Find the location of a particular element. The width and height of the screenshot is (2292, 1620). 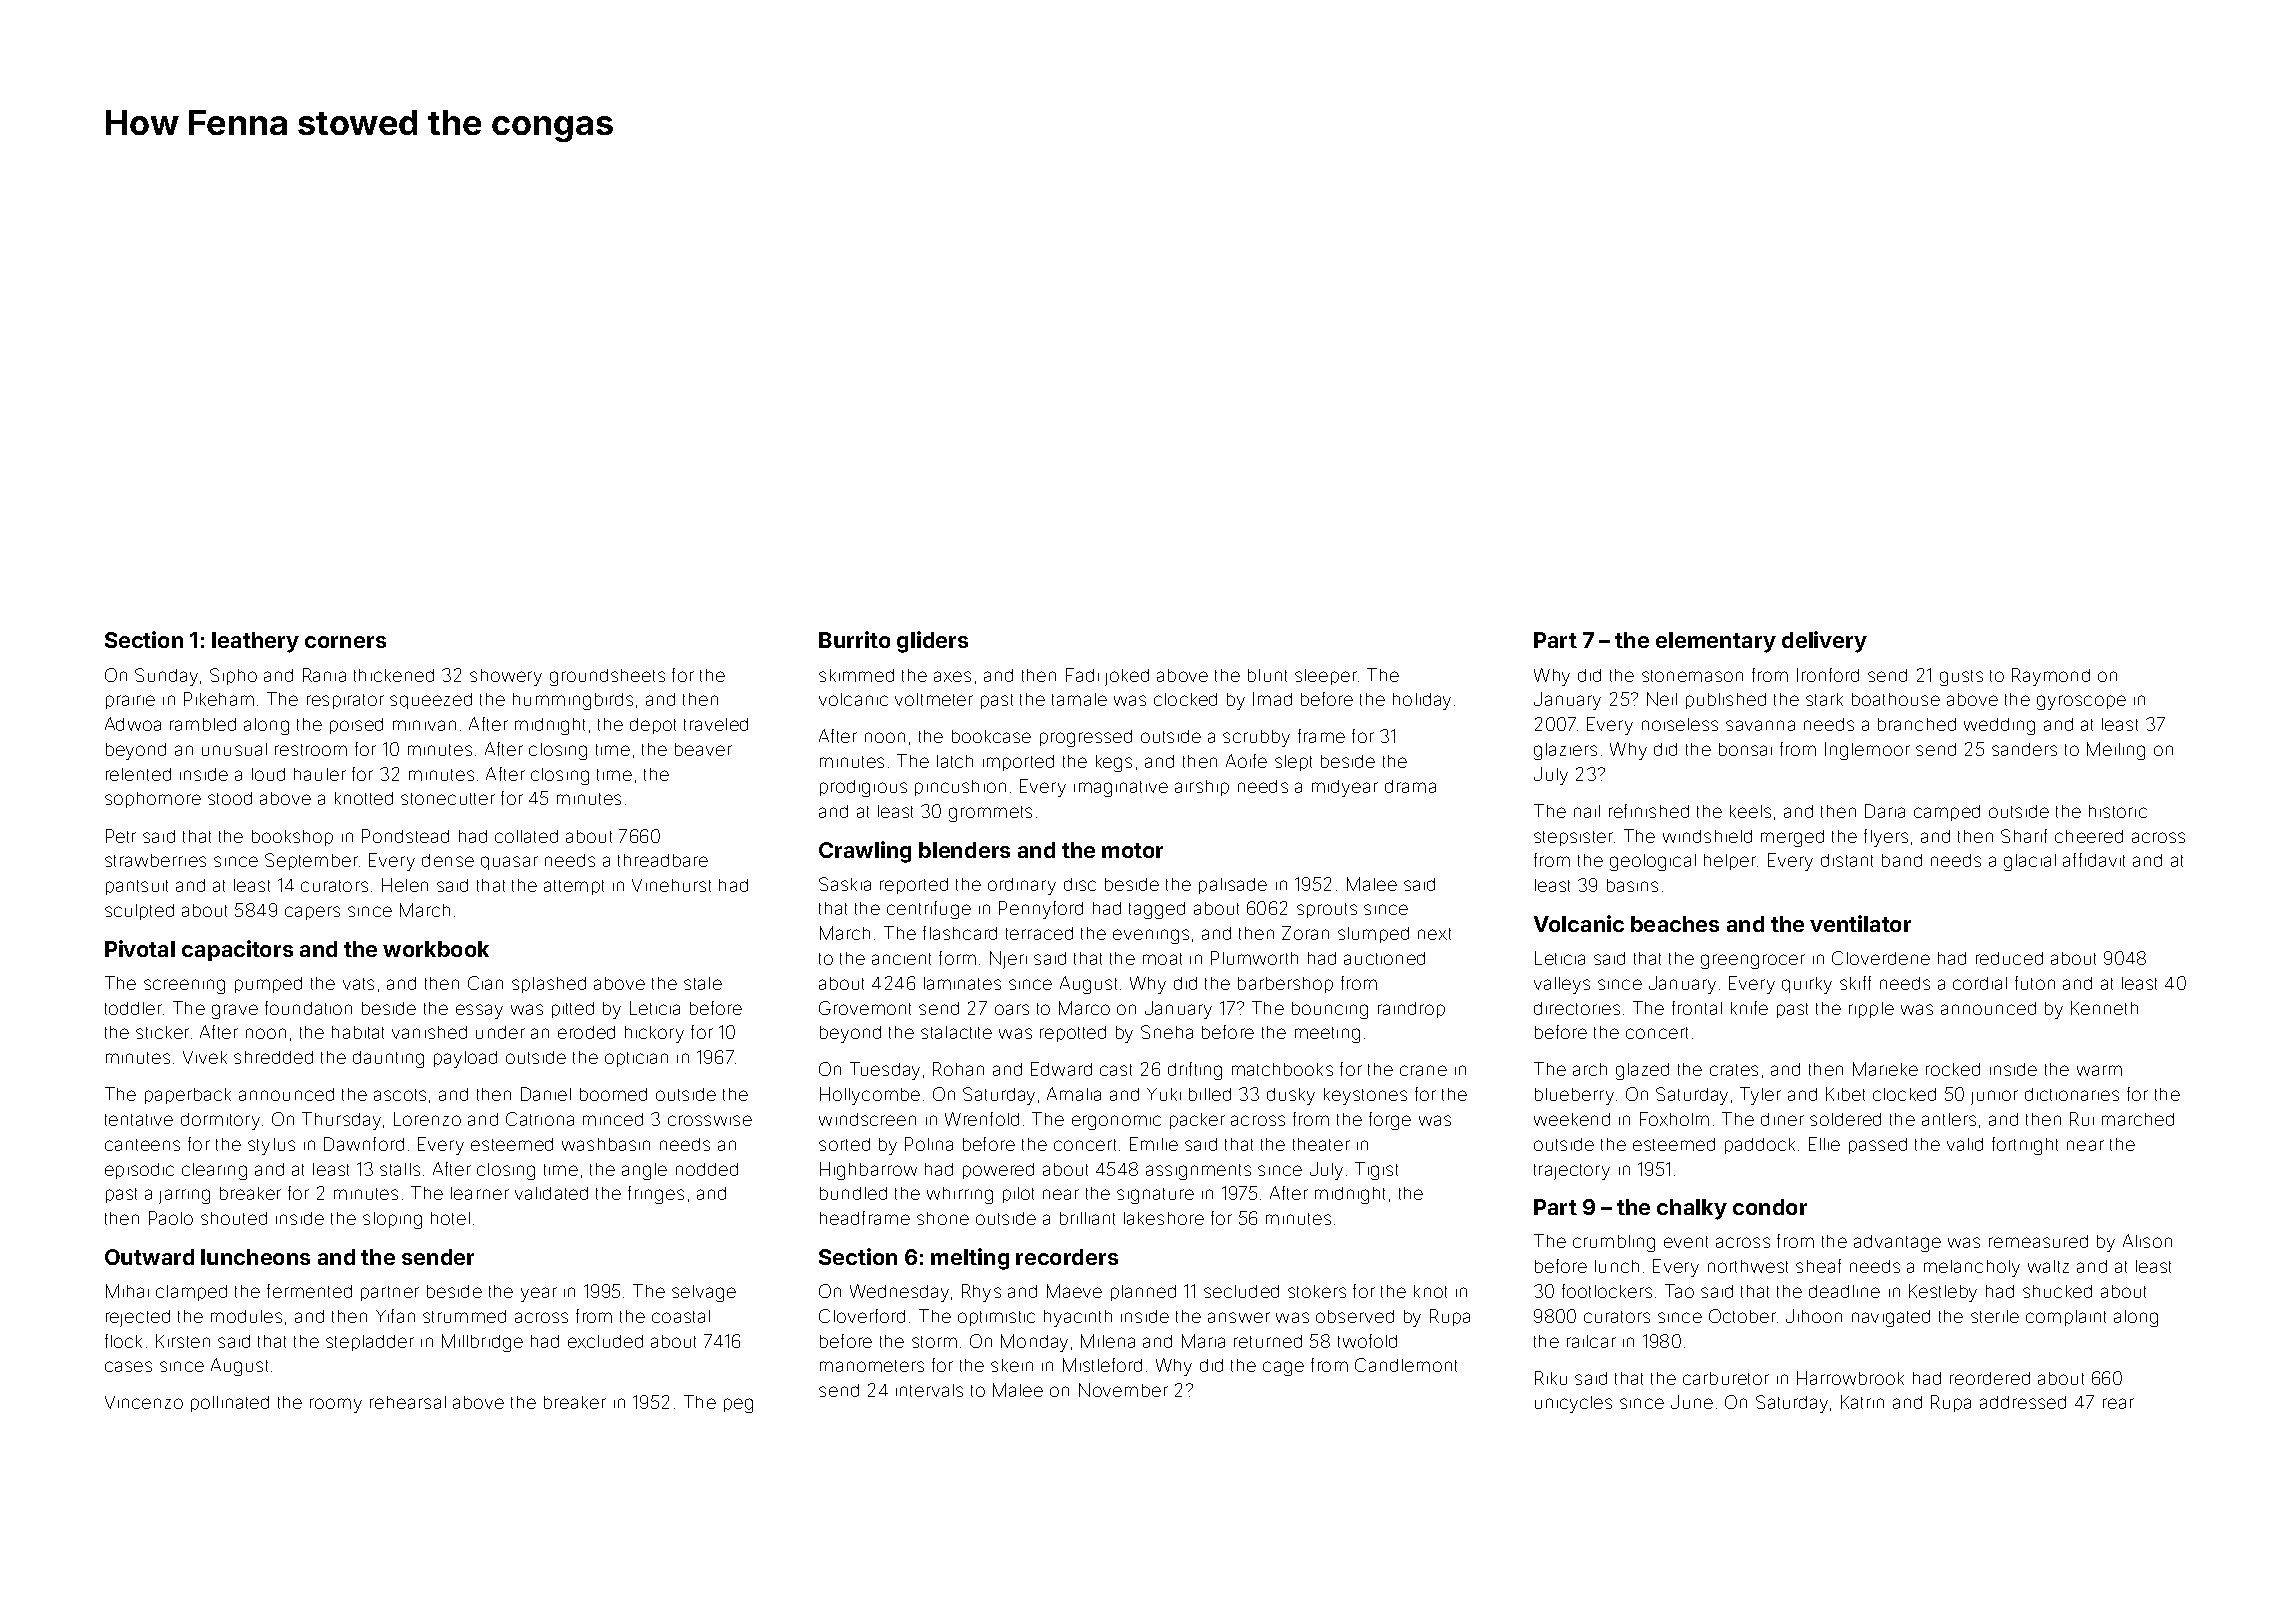

Raymond is located at coordinates (2051, 677).
